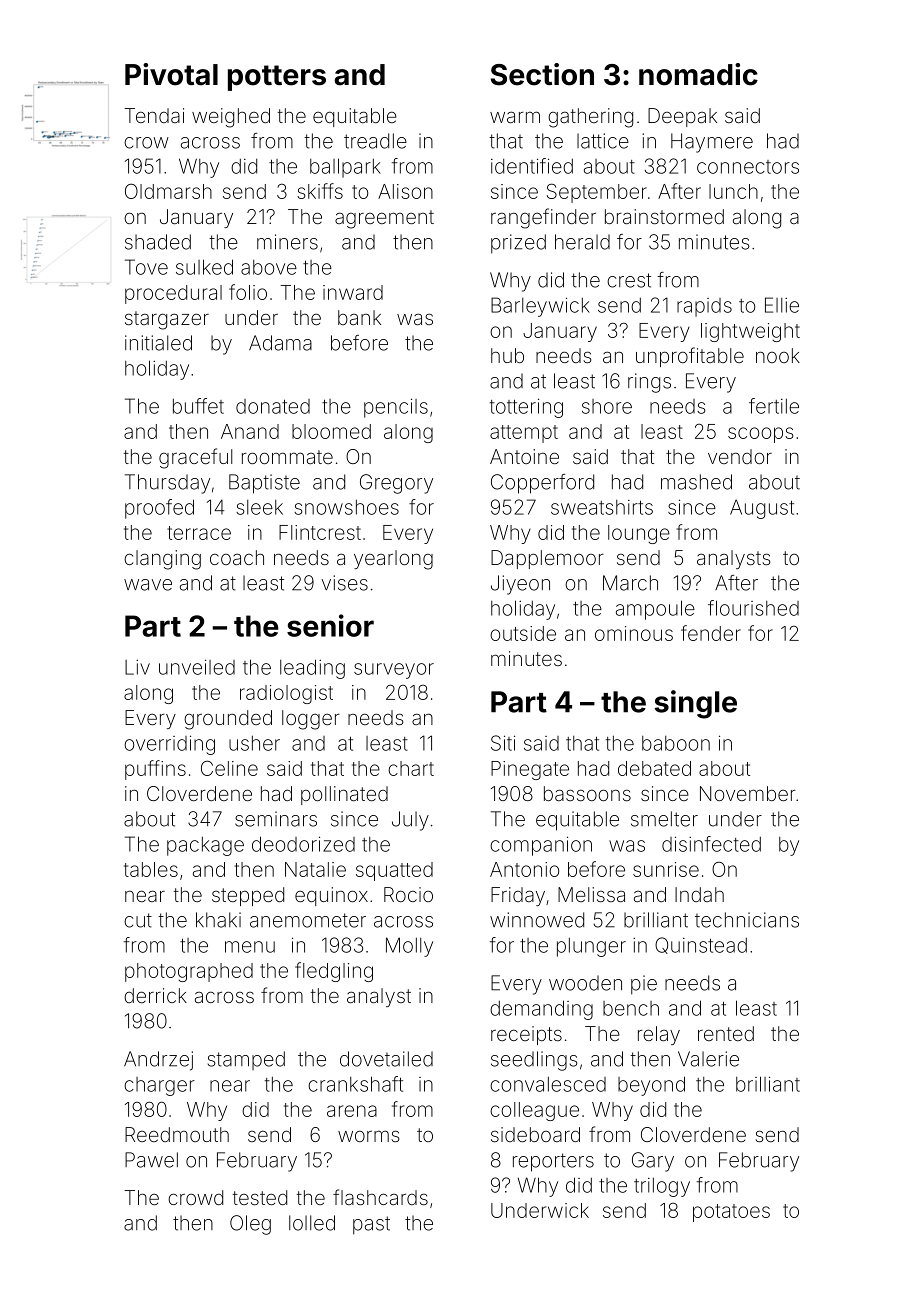 This image has width=924, height=1311. I want to click on Anand, so click(250, 431).
